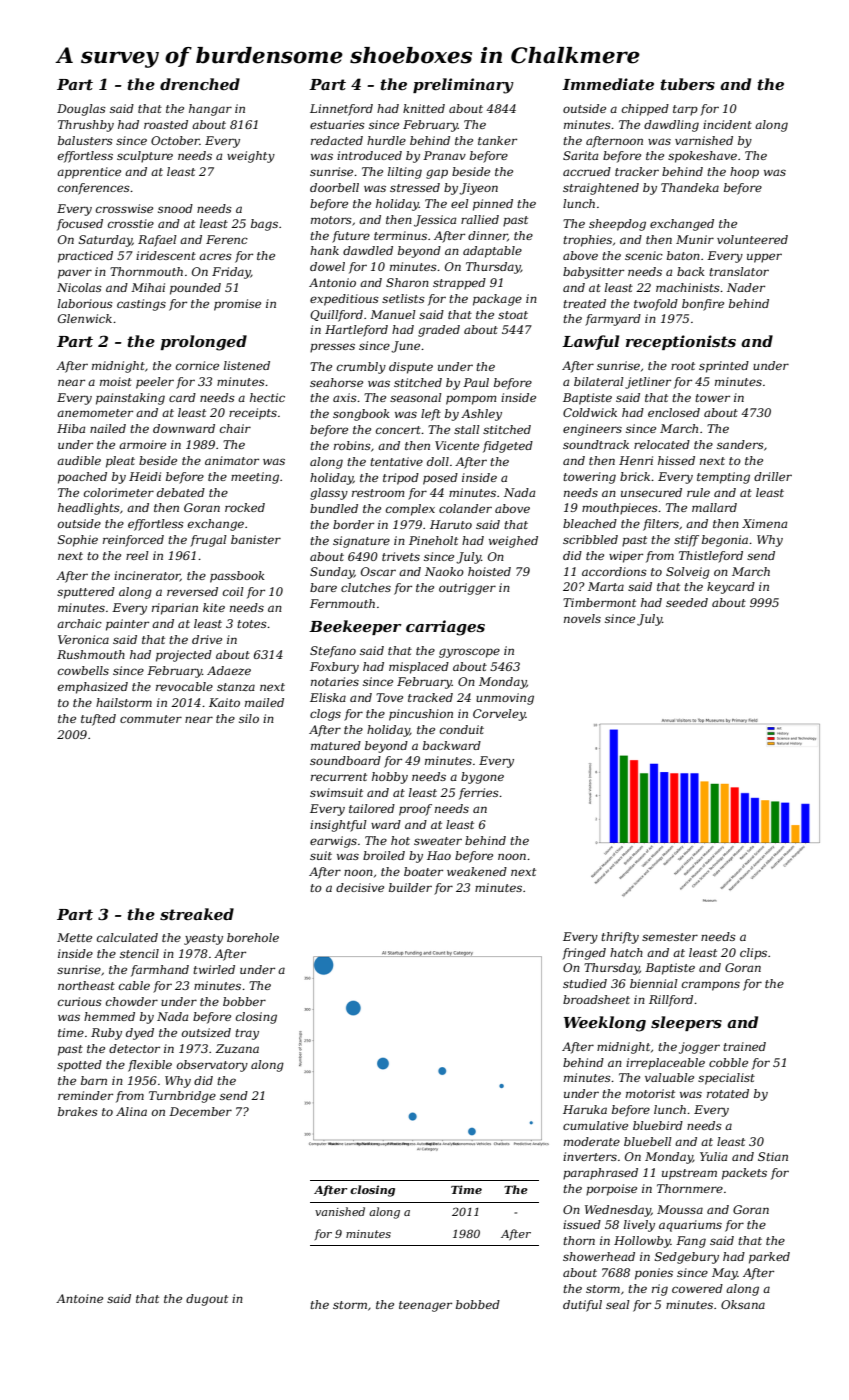 This screenshot has width=849, height=1400. Describe the element at coordinates (200, 84) in the screenshot. I see `drenched` at that location.
